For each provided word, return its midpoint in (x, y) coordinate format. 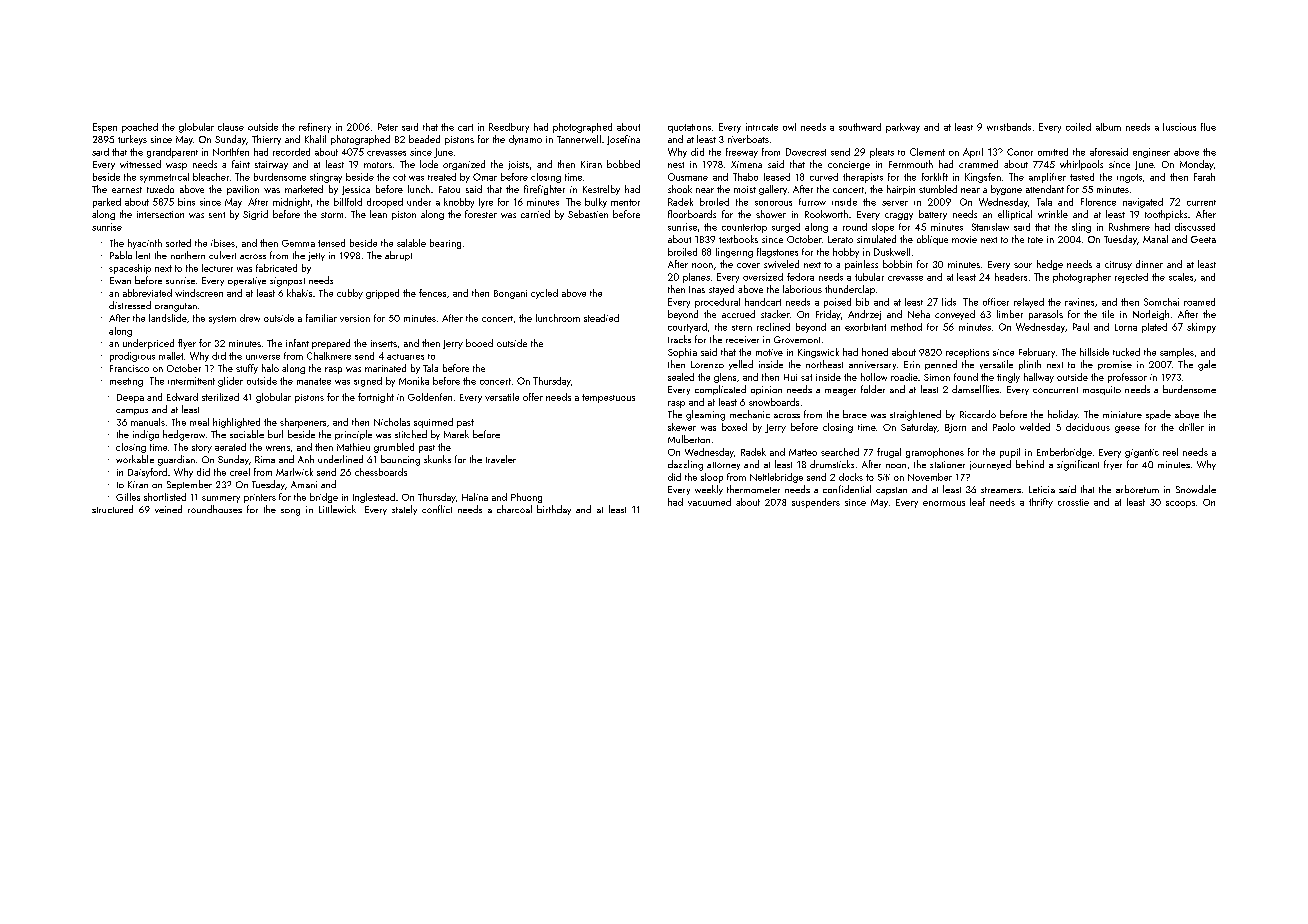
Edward (182, 397)
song (290, 512)
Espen (105, 128)
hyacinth (145, 244)
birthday (554, 510)
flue (1208, 127)
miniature (1122, 414)
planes (696, 278)
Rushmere (1129, 227)
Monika (414, 381)
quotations (689, 128)
